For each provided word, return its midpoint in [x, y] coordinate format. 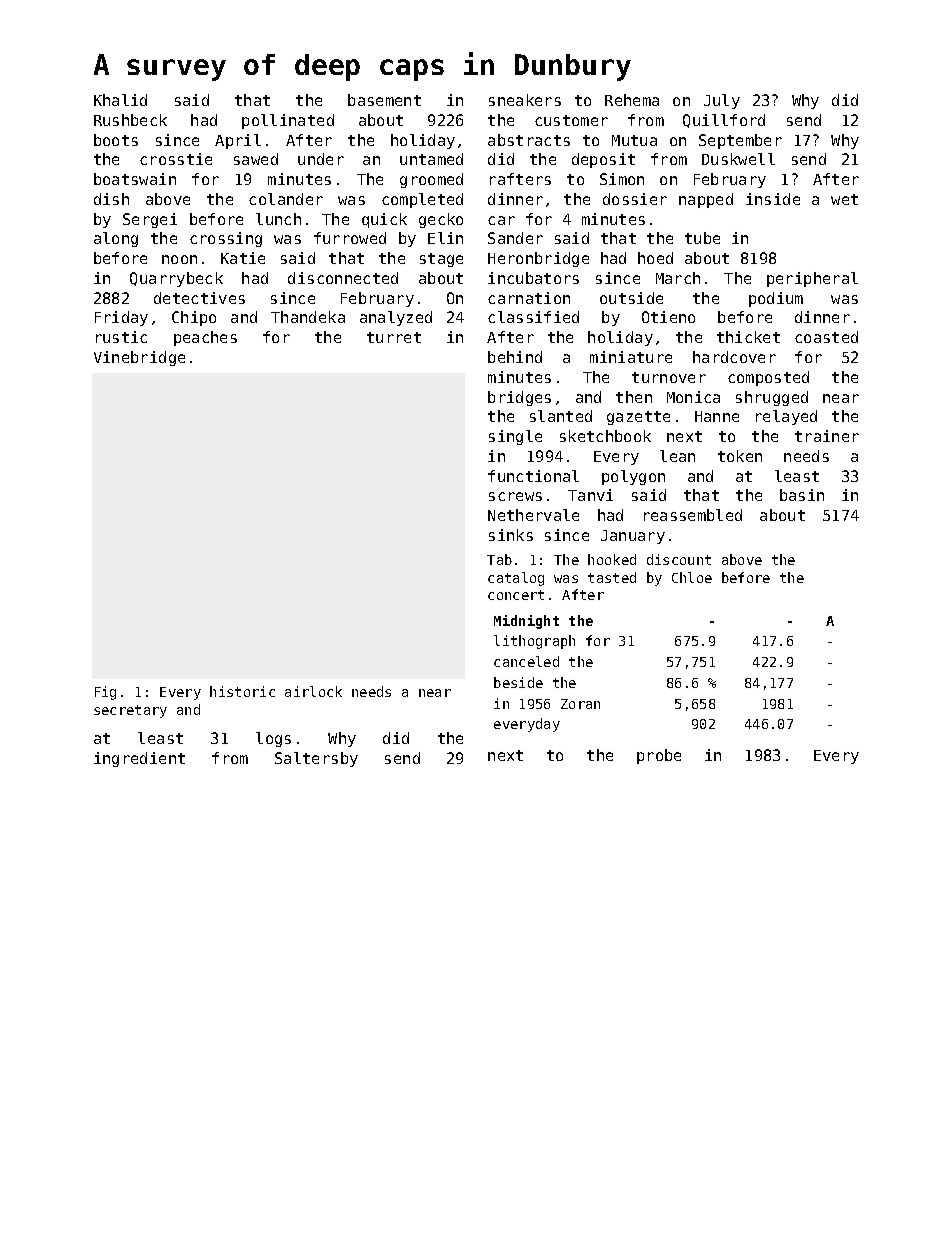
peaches [205, 338]
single [515, 437]
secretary [130, 711]
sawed [256, 159]
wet [844, 199]
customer [571, 120]
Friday [121, 318]
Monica [693, 397]
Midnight [526, 622]
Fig [105, 693]
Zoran [580, 704]
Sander [515, 238]
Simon [622, 179]
